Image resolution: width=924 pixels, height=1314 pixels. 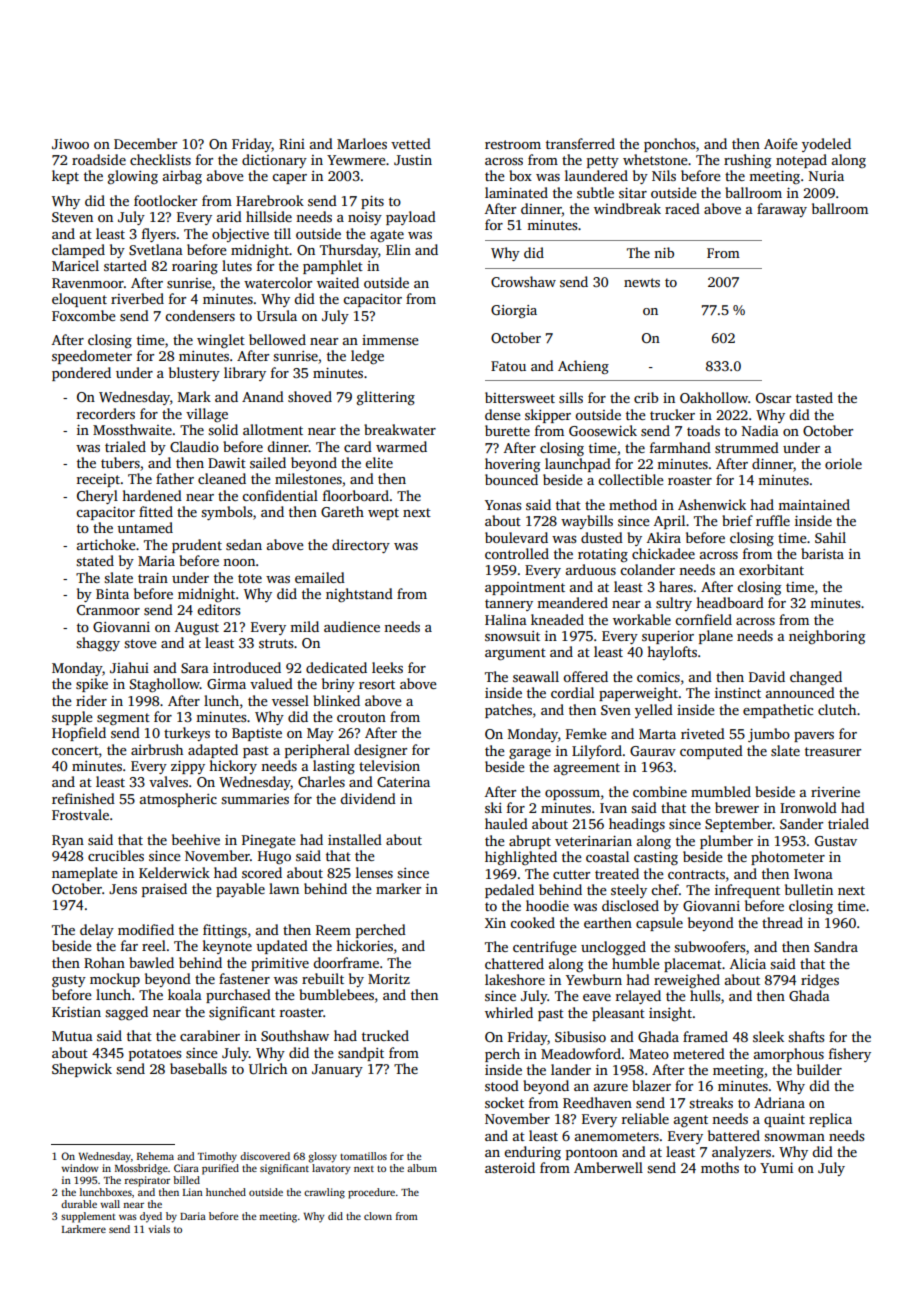 What do you see at coordinates (371, 1193) in the screenshot?
I see `procedure` at bounding box center [371, 1193].
